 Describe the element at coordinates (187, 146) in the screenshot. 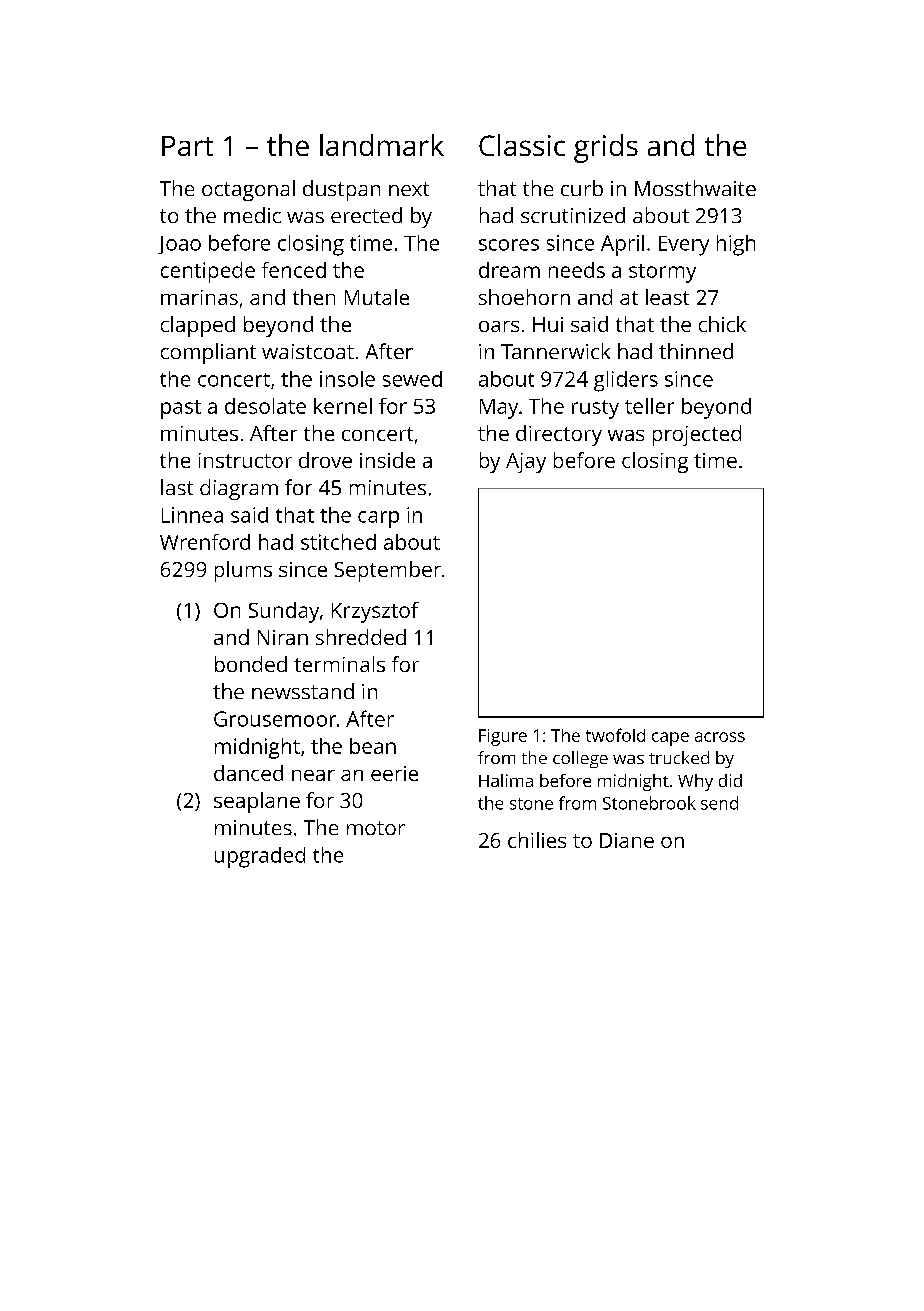

I see `Part` at that location.
